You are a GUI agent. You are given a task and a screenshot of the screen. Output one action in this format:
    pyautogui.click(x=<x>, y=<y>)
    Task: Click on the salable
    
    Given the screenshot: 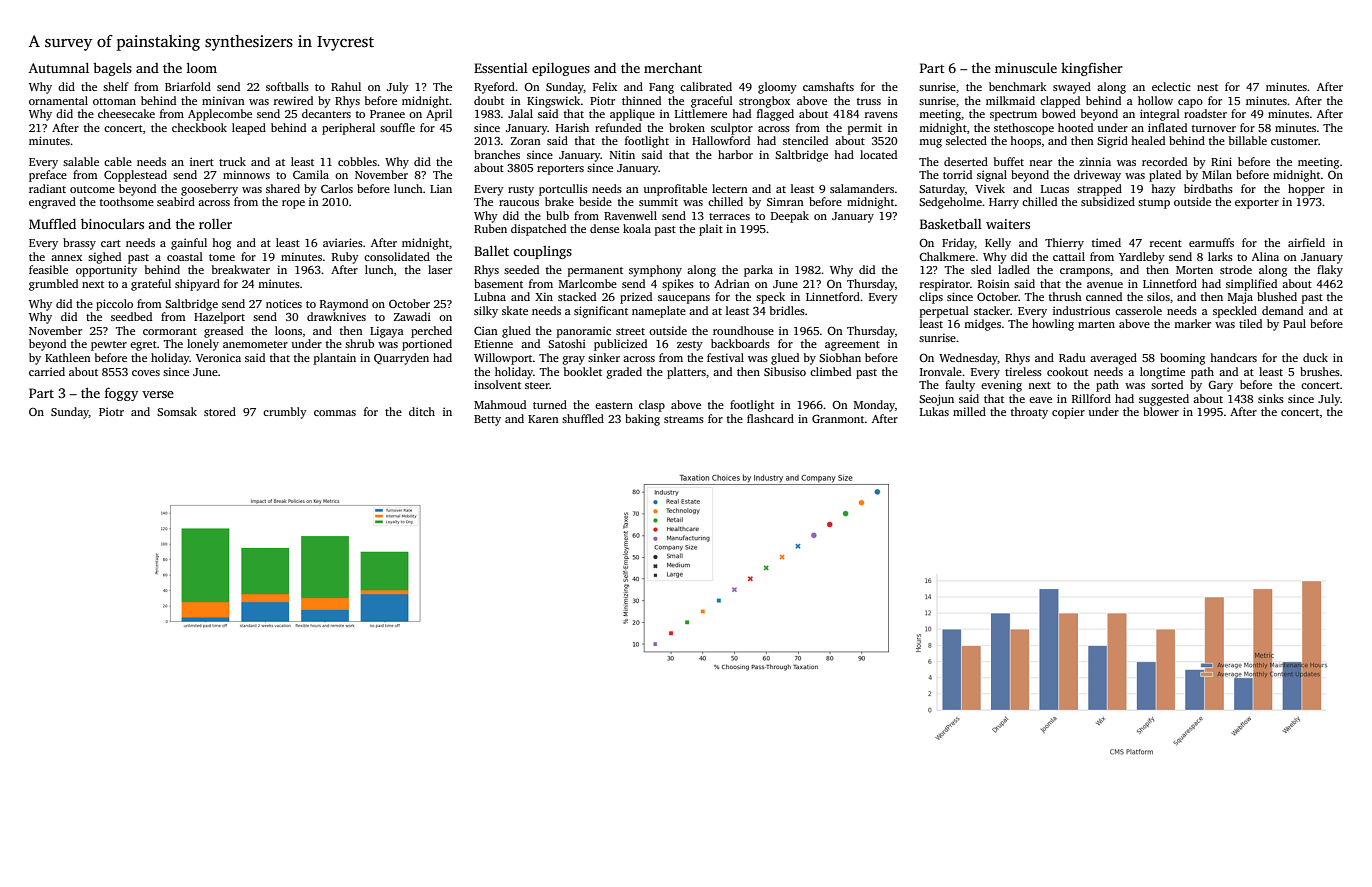 What is the action you would take?
    pyautogui.click(x=81, y=161)
